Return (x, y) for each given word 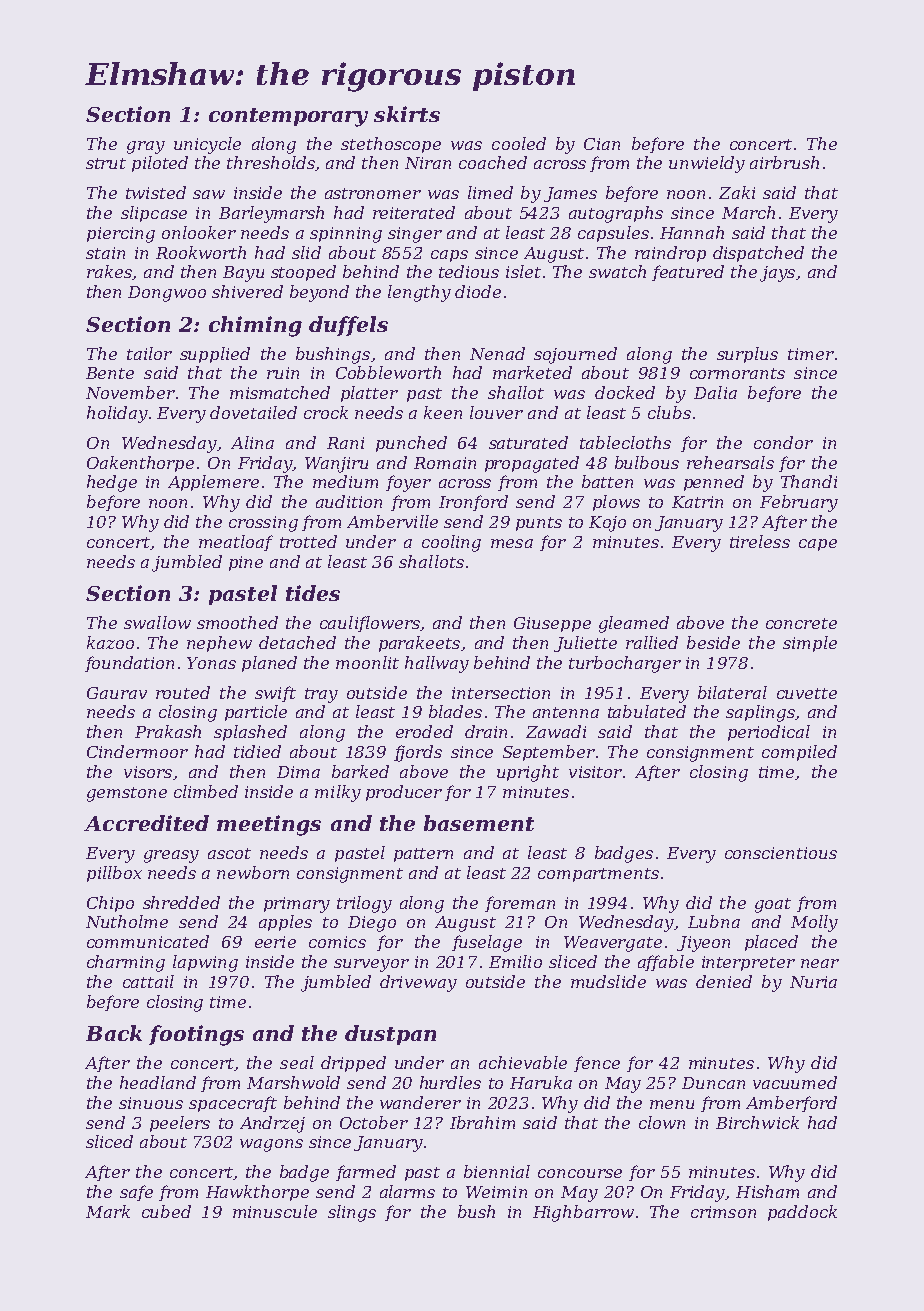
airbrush (784, 162)
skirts (407, 114)
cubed (166, 1211)
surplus (747, 355)
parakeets (419, 644)
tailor (149, 353)
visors (148, 772)
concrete (801, 623)
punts (539, 524)
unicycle (207, 145)
